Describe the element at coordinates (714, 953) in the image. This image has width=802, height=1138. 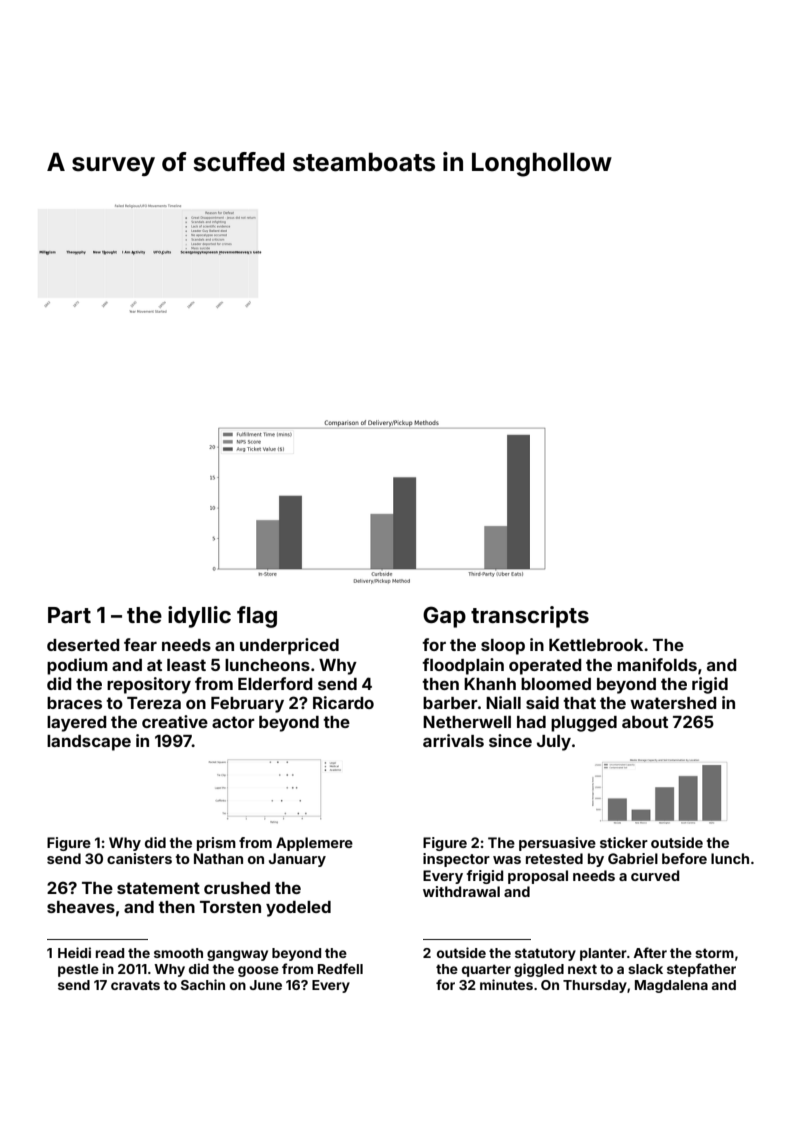
I see `storm` at that location.
